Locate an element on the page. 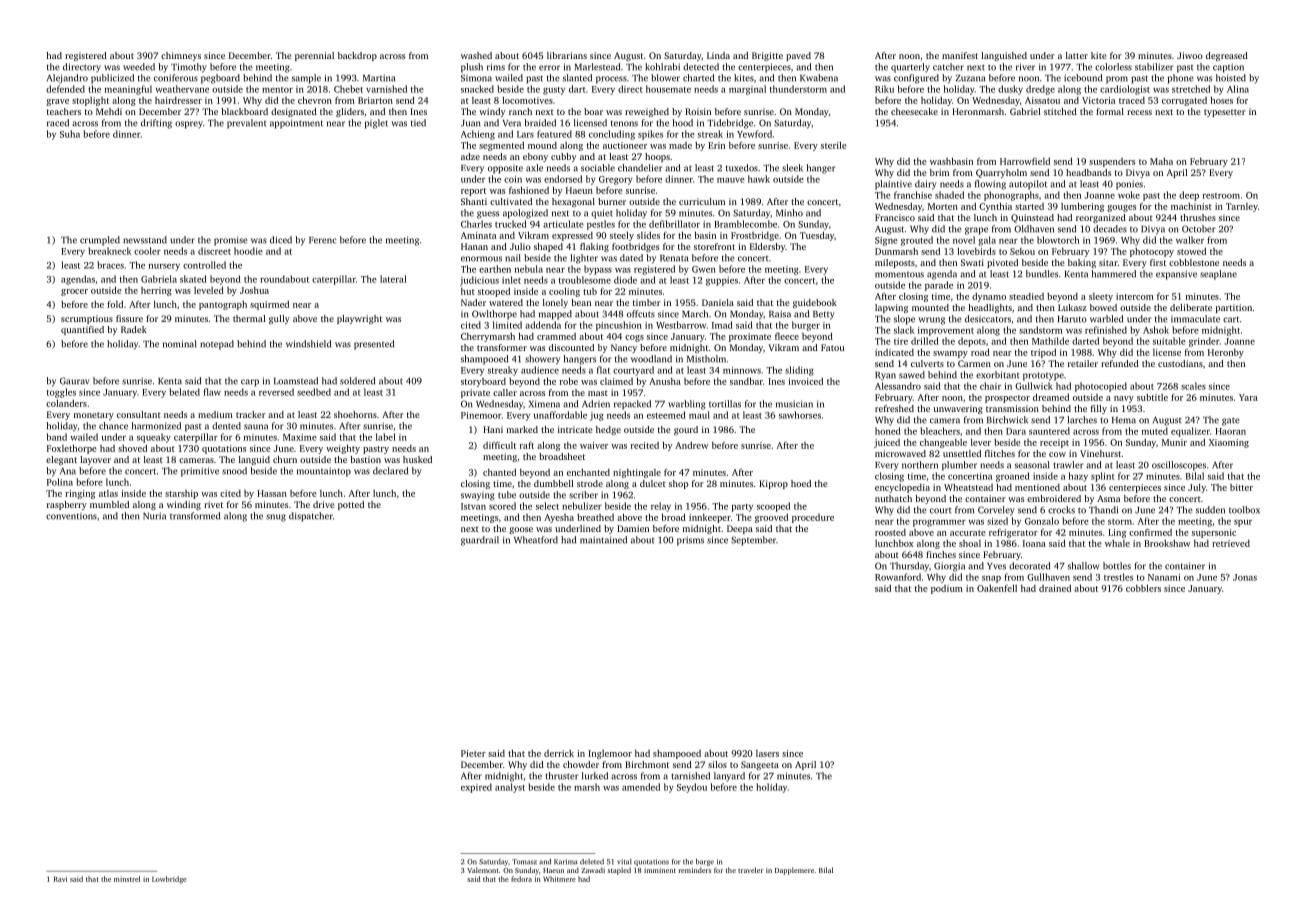 The width and height of the document is (1308, 924). drained is located at coordinates (1055, 588).
